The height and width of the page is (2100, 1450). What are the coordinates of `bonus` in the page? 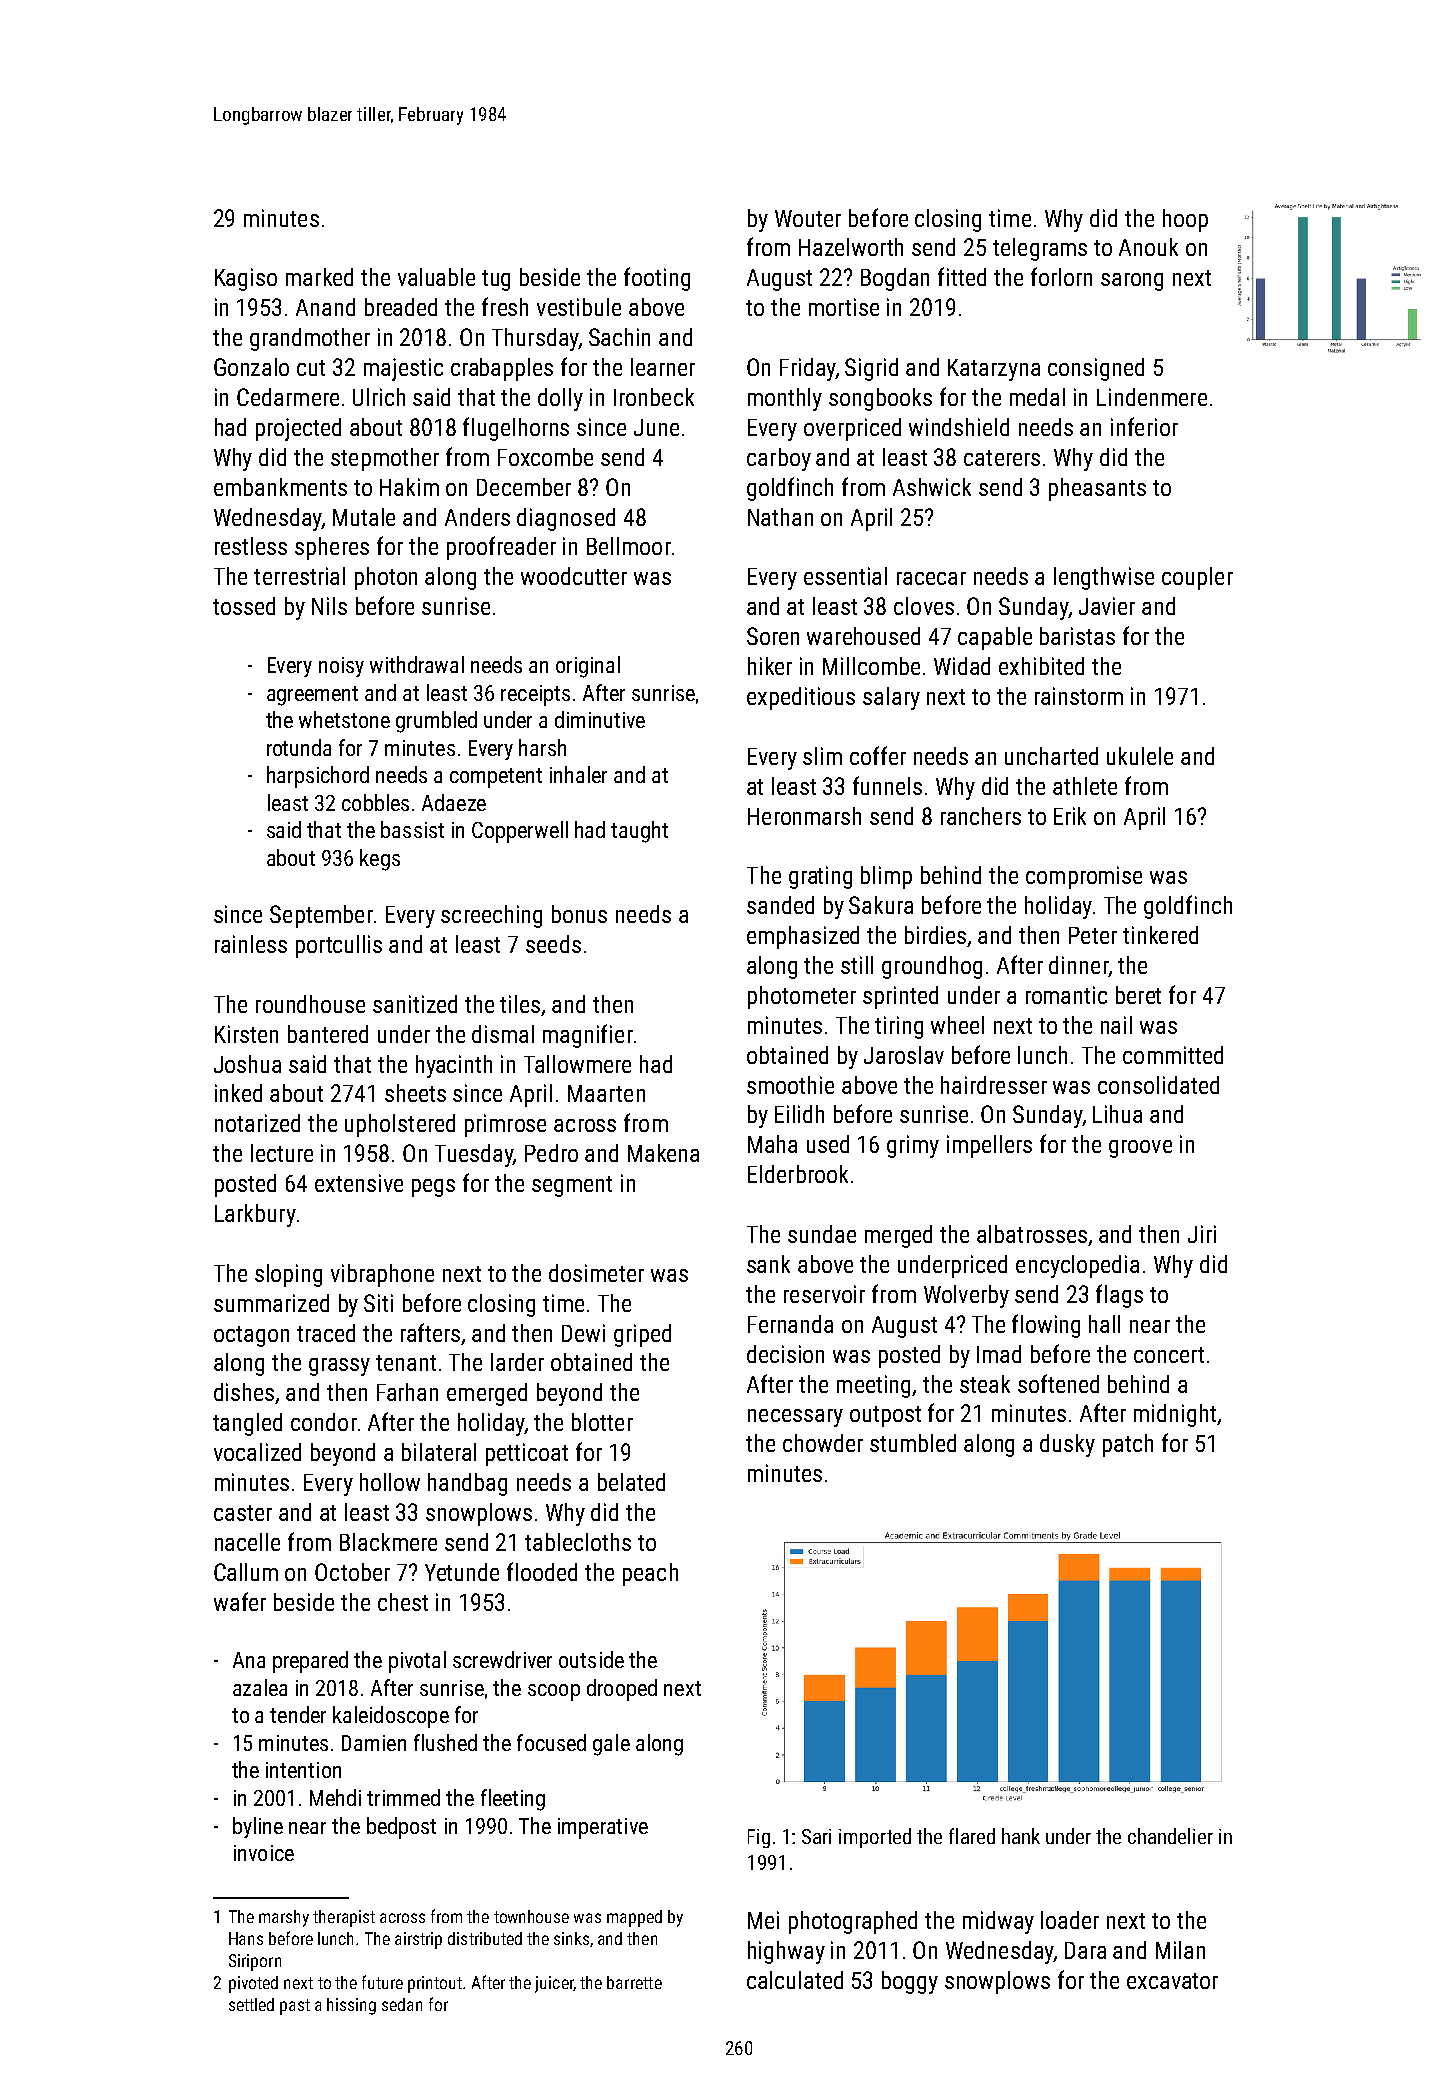 It's located at (579, 914).
